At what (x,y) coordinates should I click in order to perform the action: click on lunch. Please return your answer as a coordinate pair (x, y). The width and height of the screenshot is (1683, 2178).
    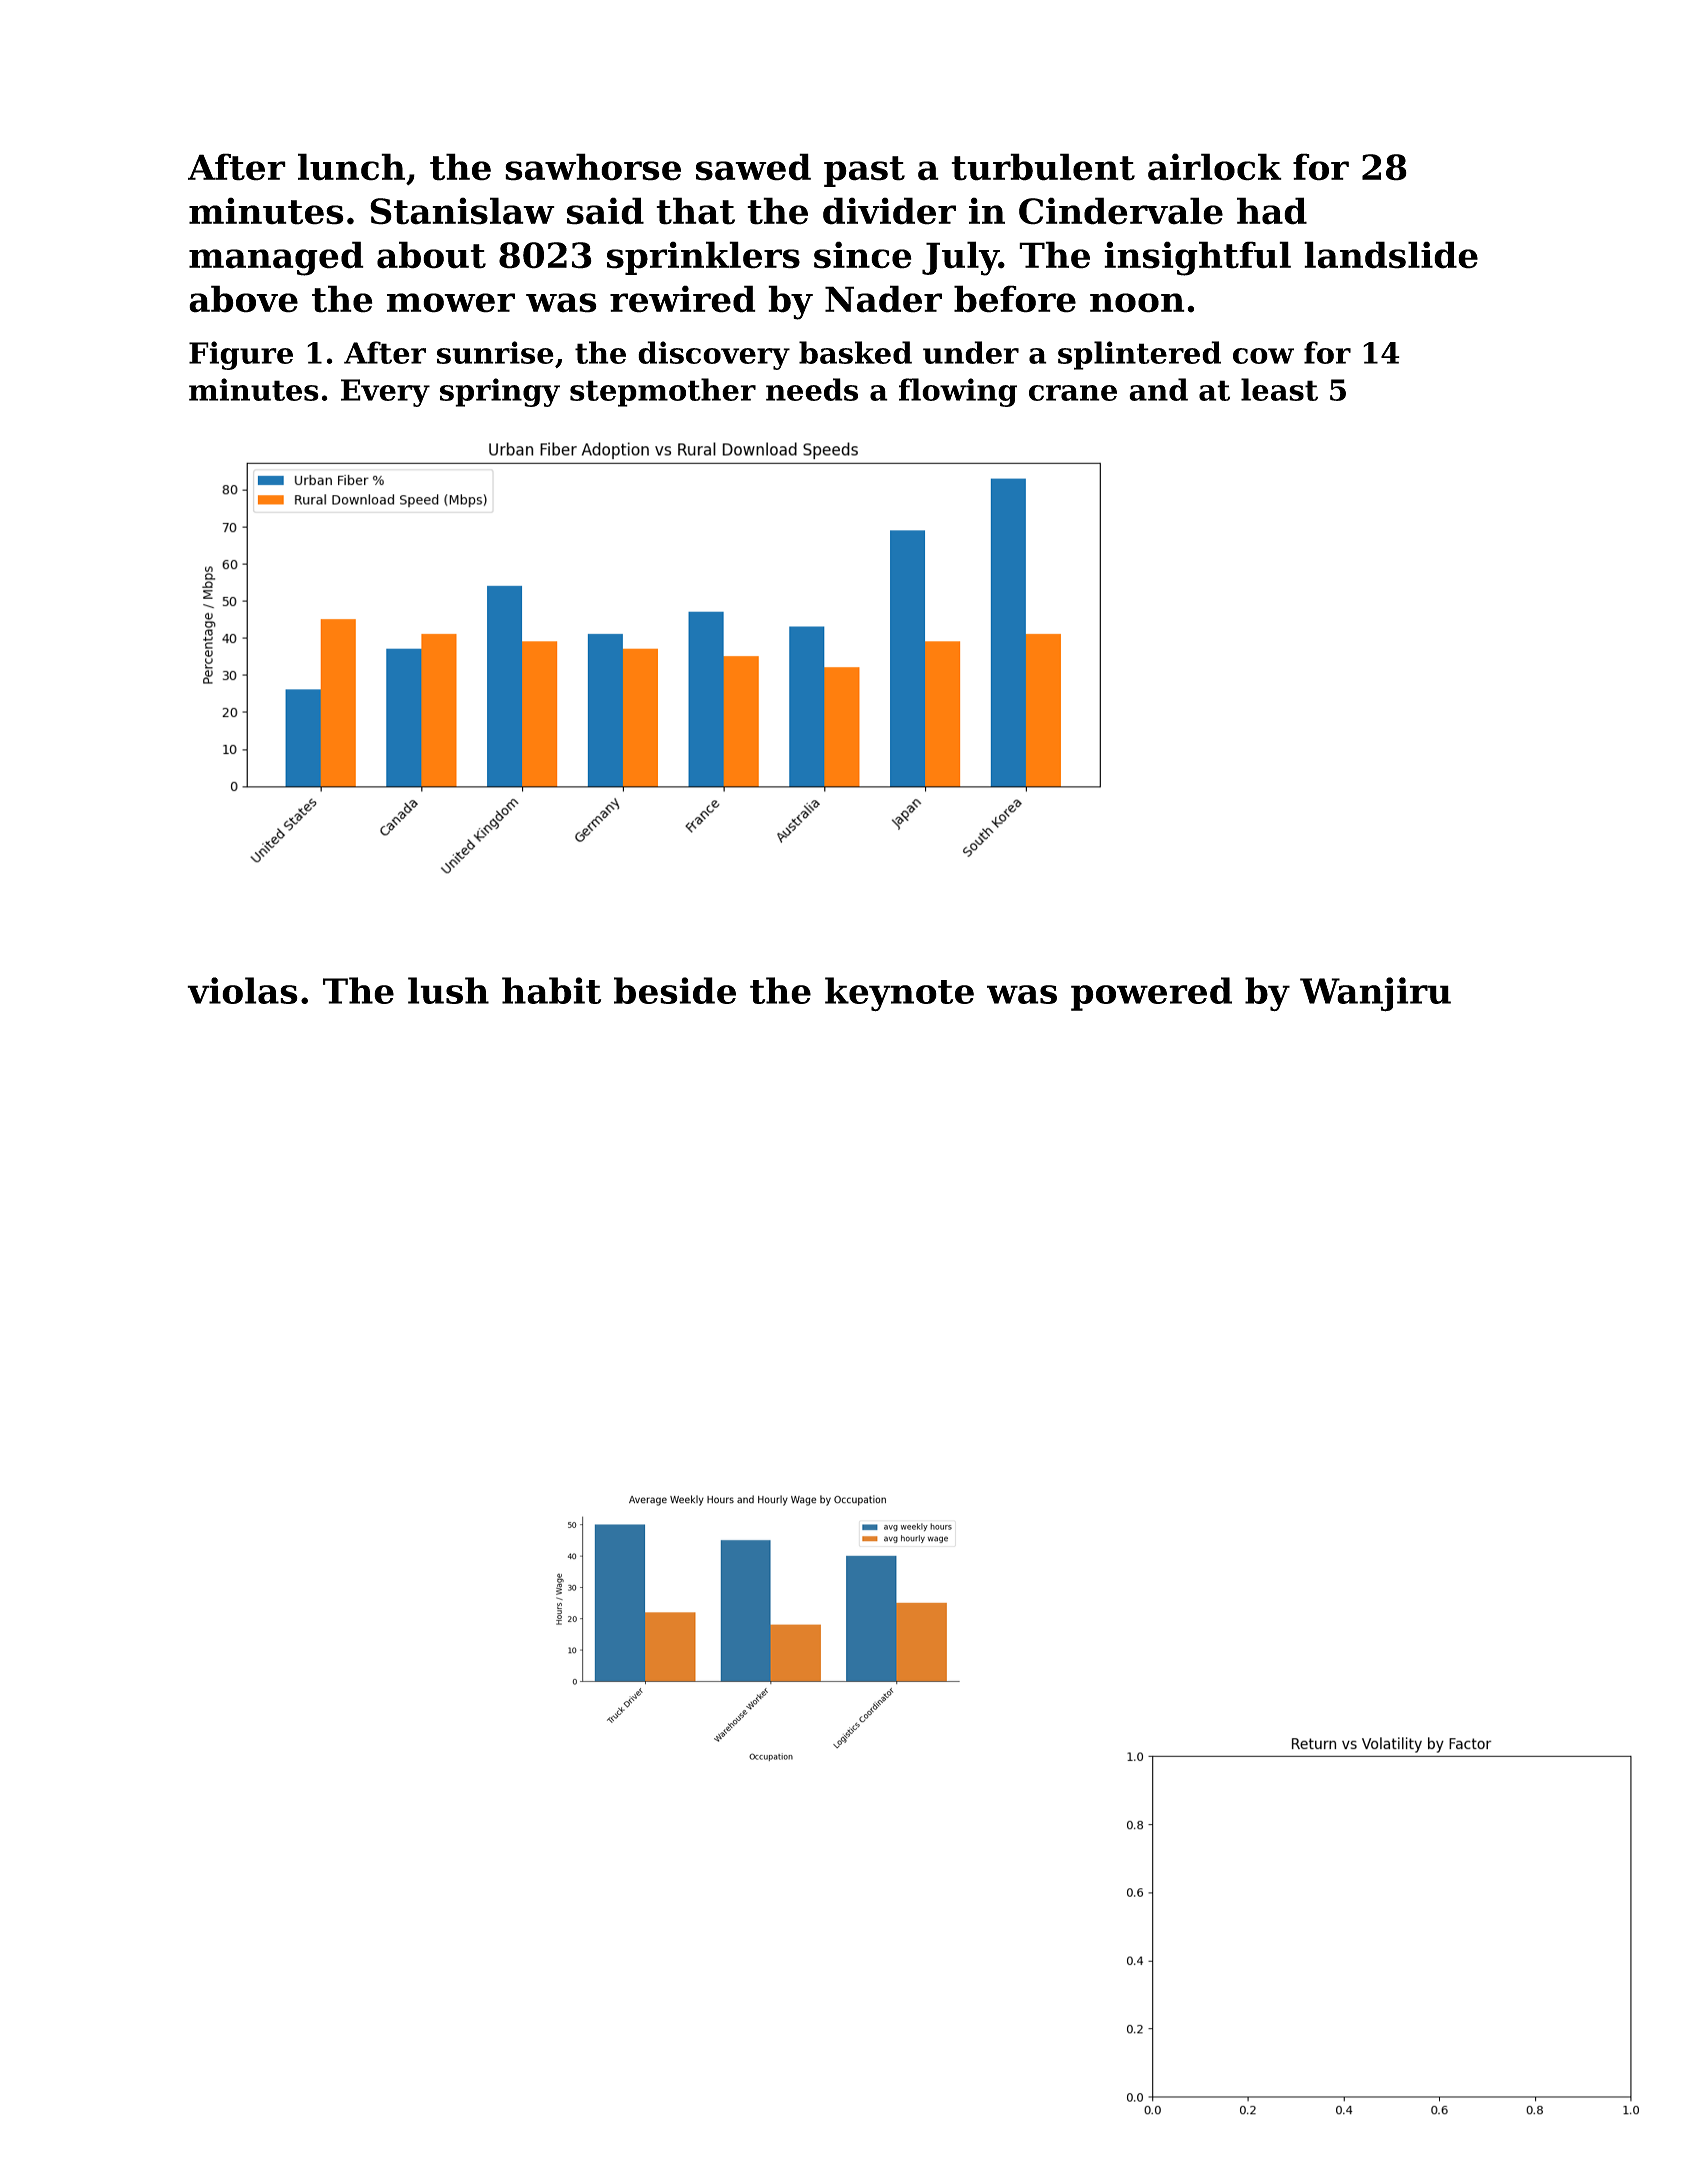
    Looking at the image, I should click on (351, 167).
